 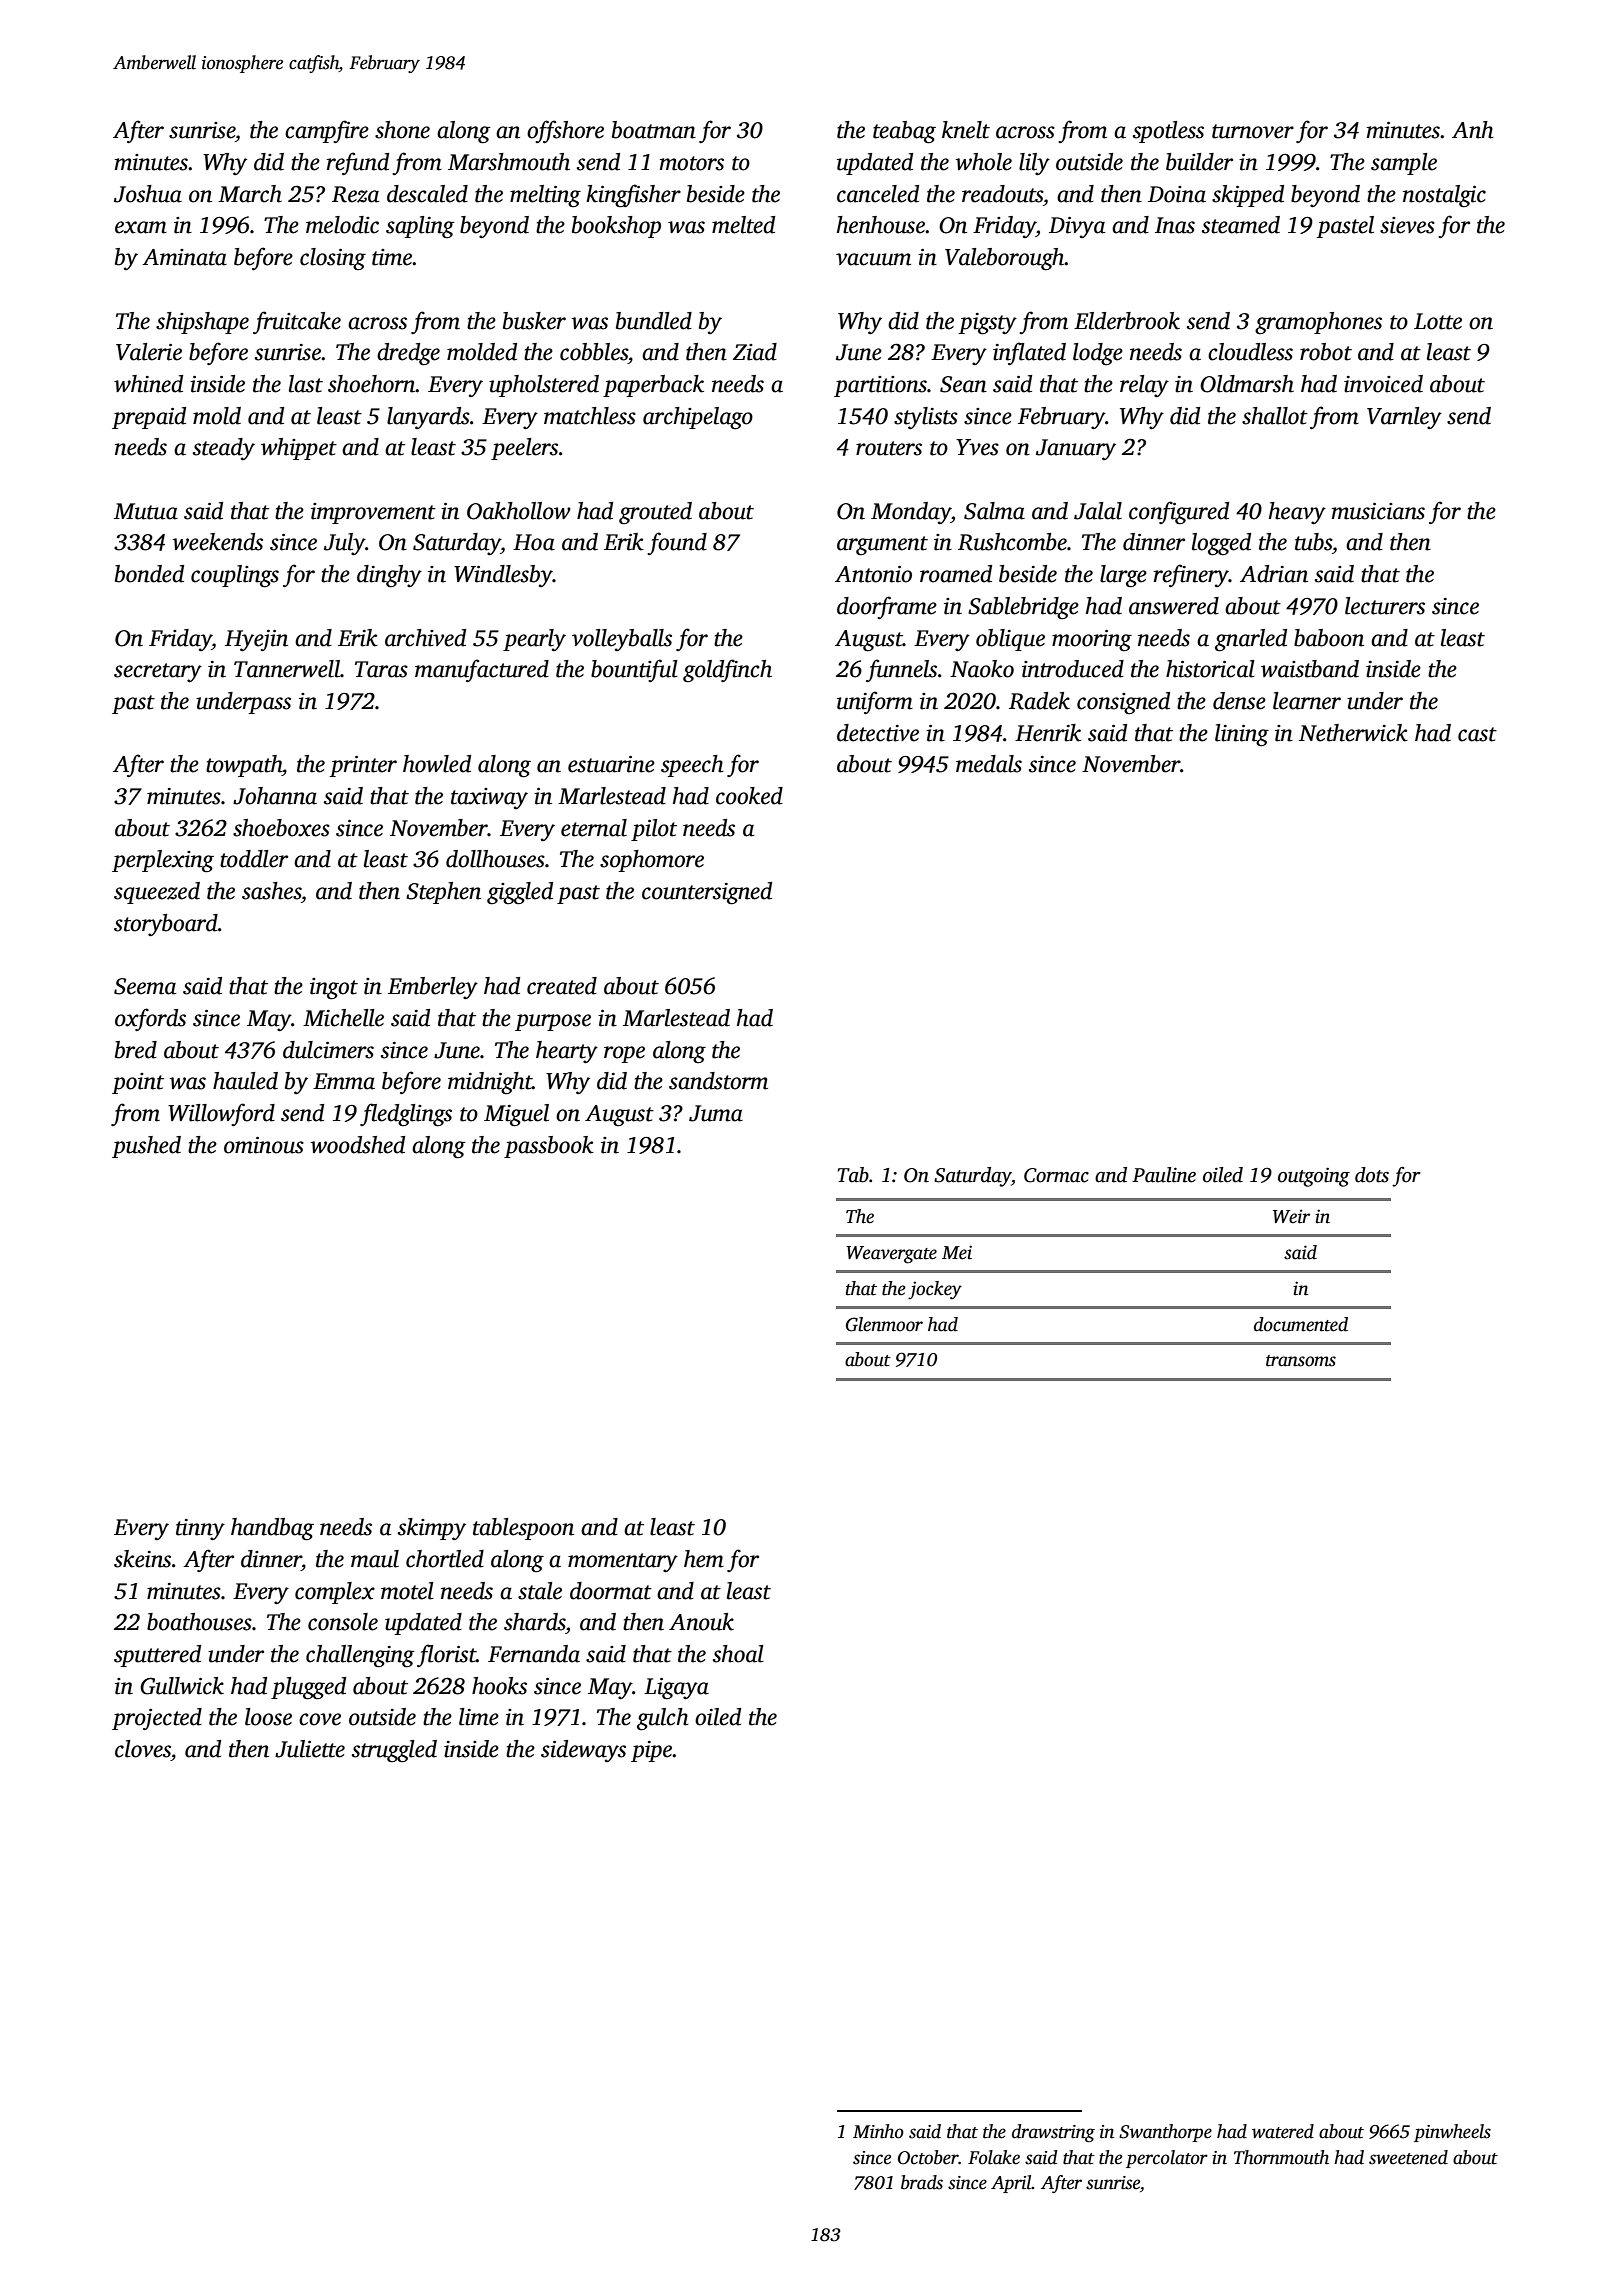 What do you see at coordinates (1301, 1361) in the screenshot?
I see `transoms` at bounding box center [1301, 1361].
